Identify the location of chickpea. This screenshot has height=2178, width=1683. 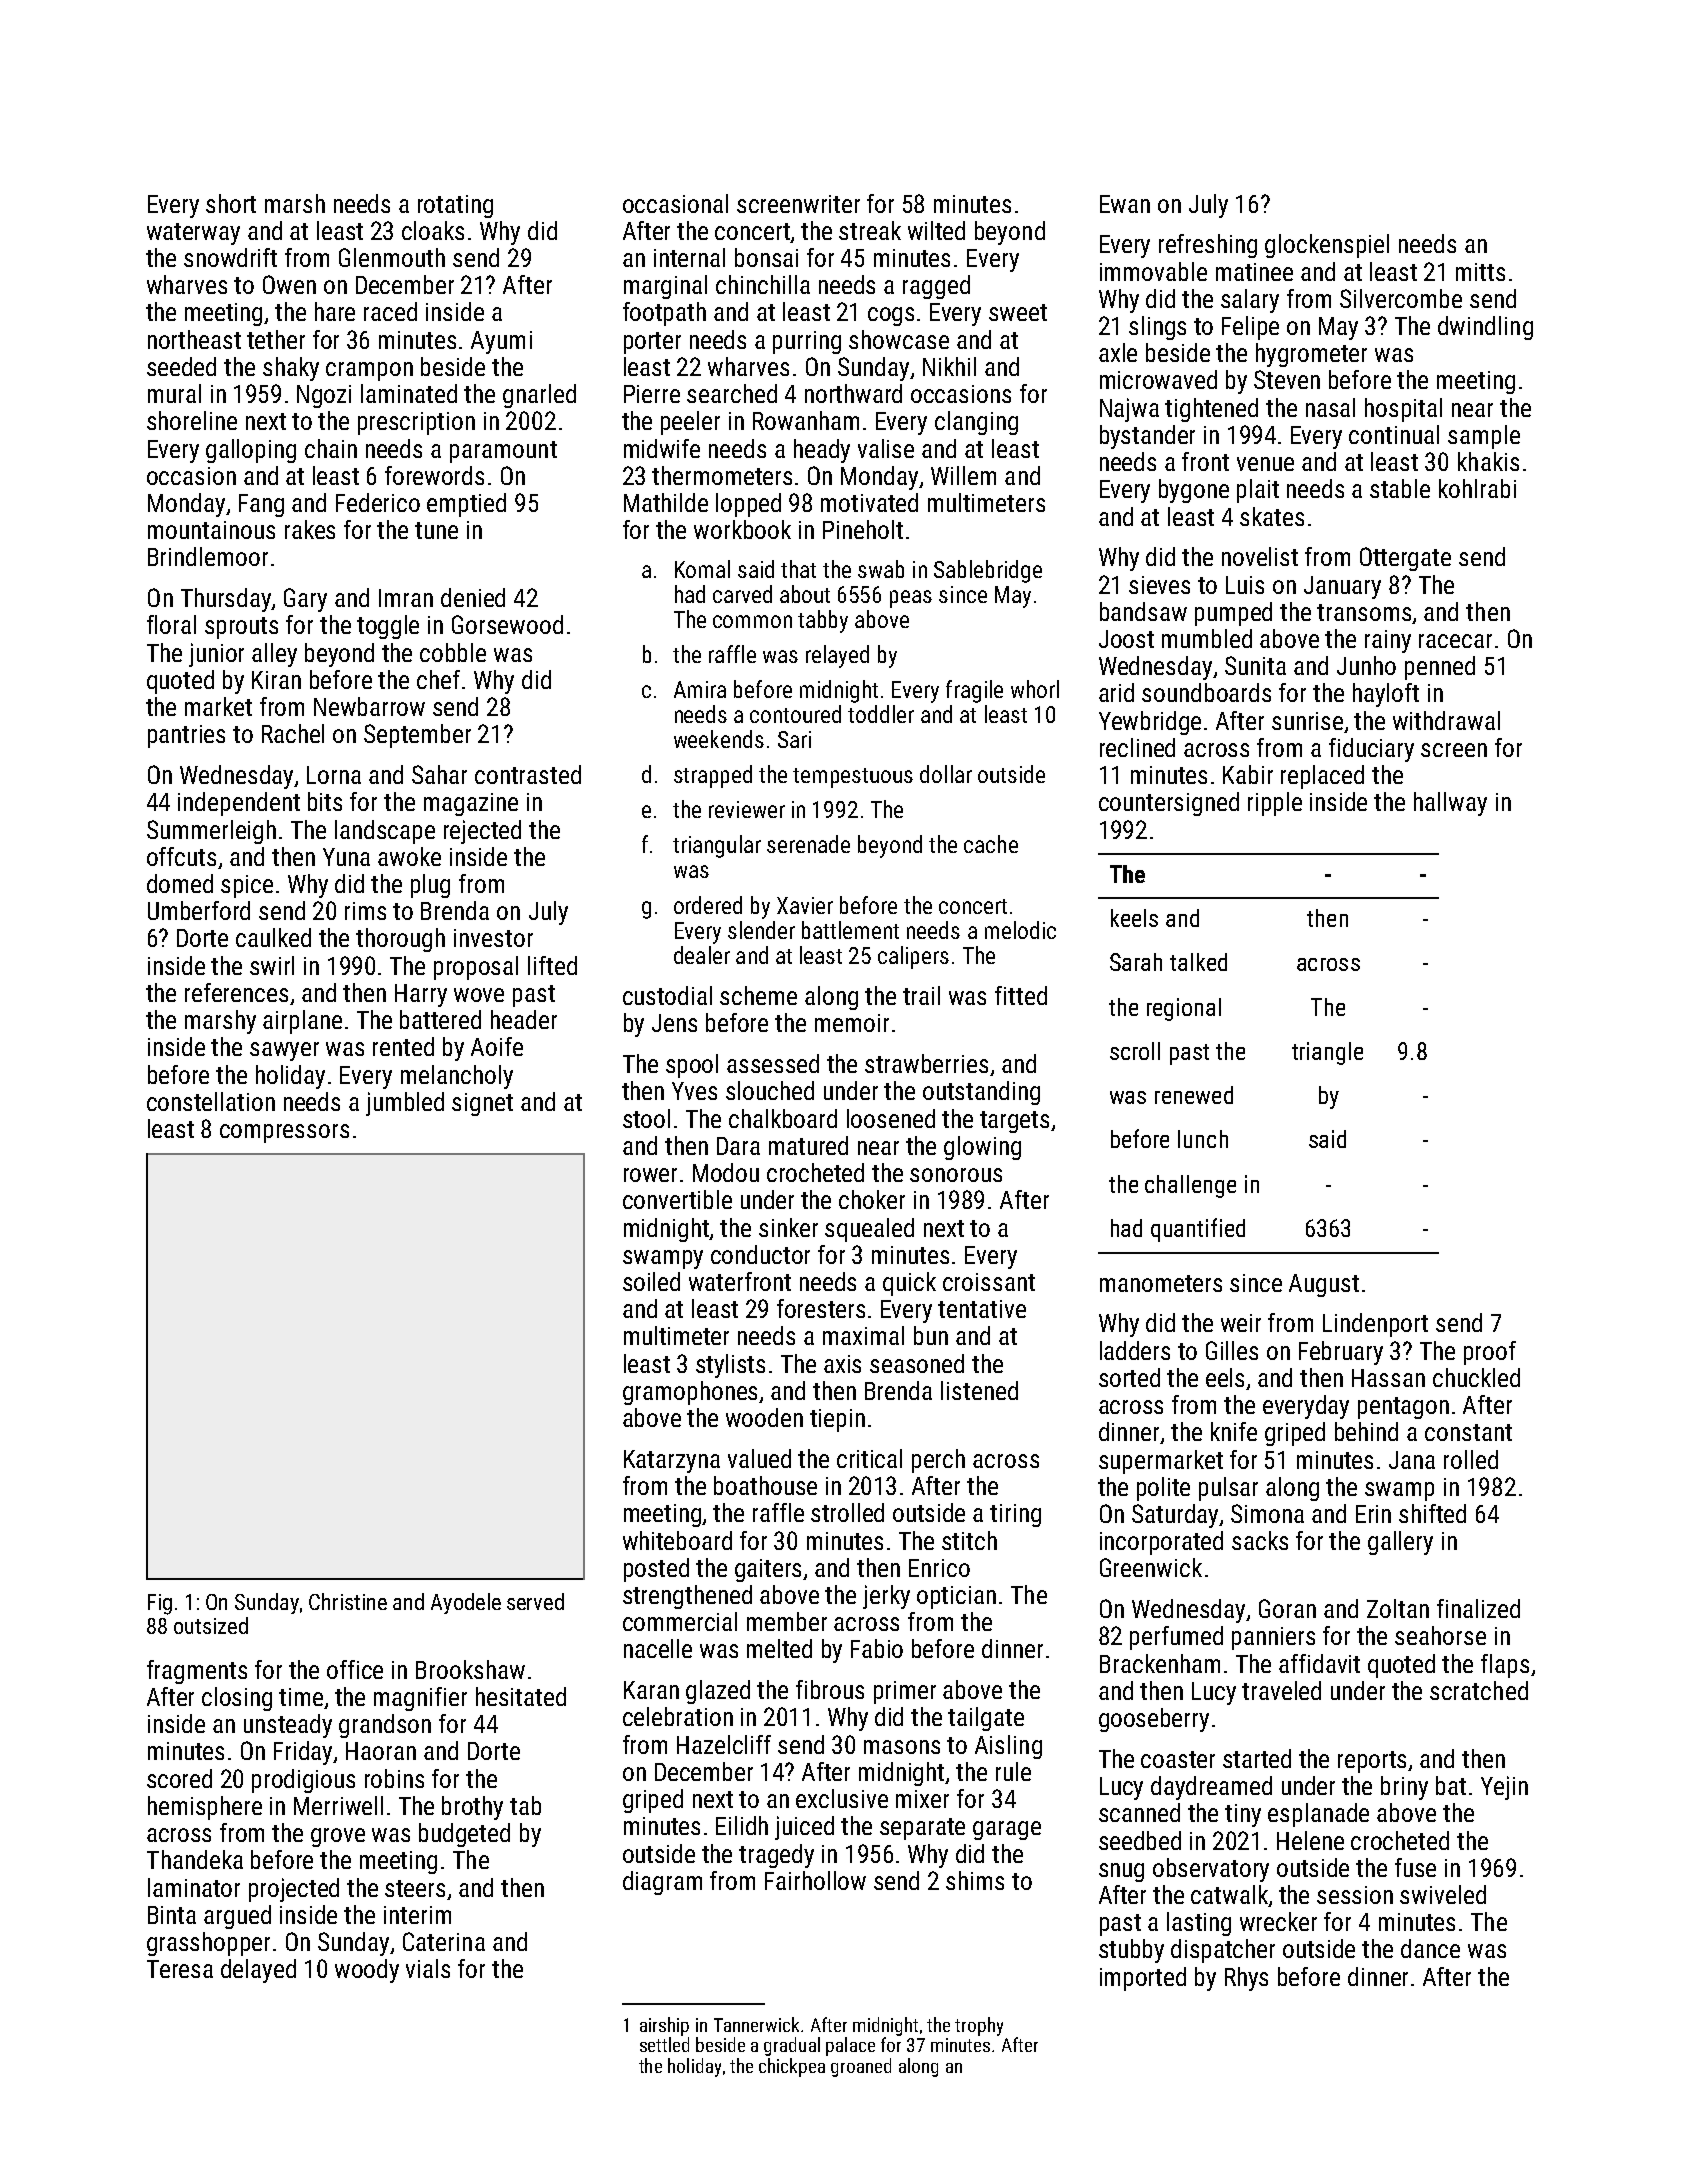
(792, 2067).
